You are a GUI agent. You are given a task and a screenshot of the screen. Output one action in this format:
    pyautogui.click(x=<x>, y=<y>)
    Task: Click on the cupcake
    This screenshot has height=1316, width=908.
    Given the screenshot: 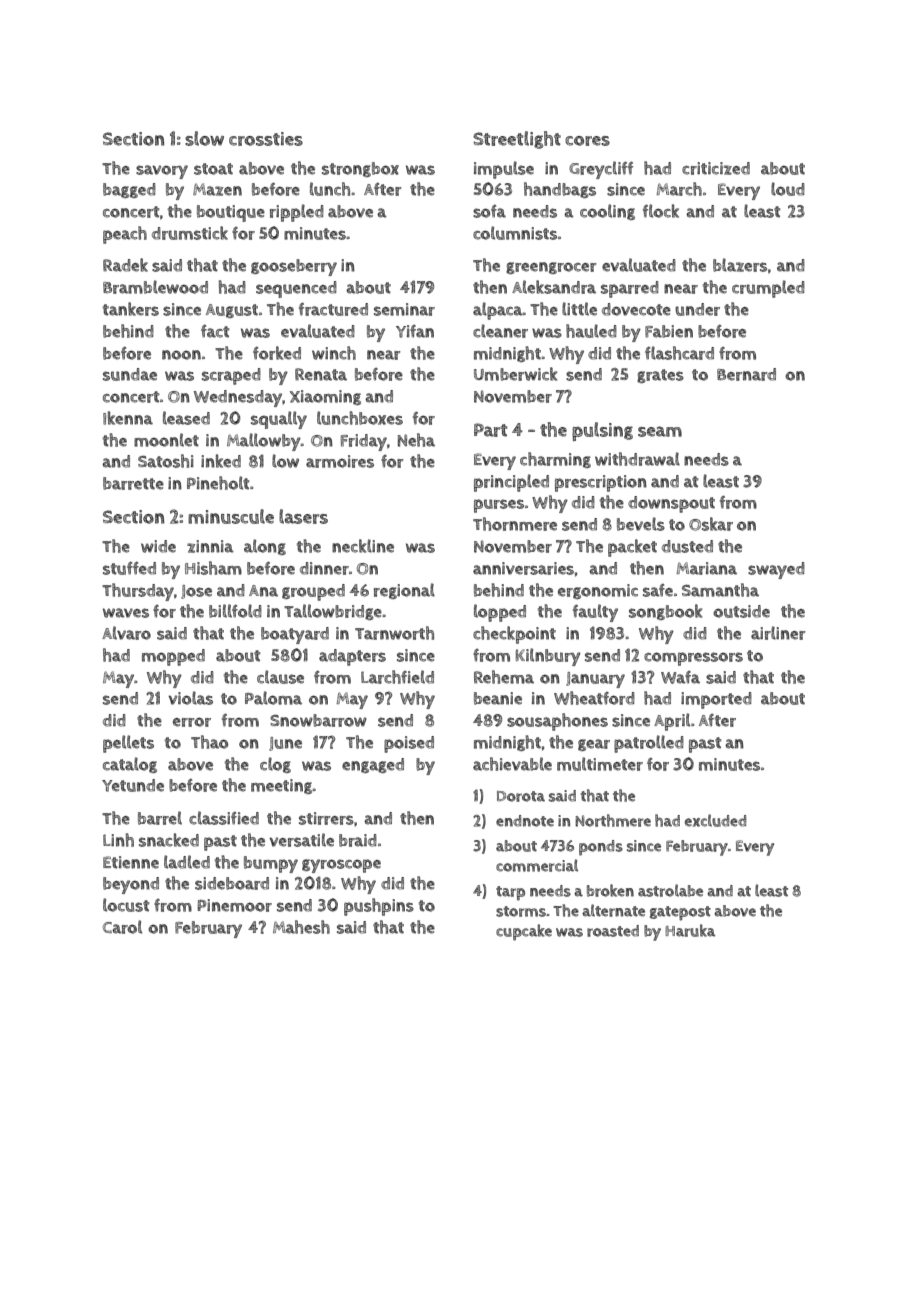 What is the action you would take?
    pyautogui.click(x=524, y=932)
